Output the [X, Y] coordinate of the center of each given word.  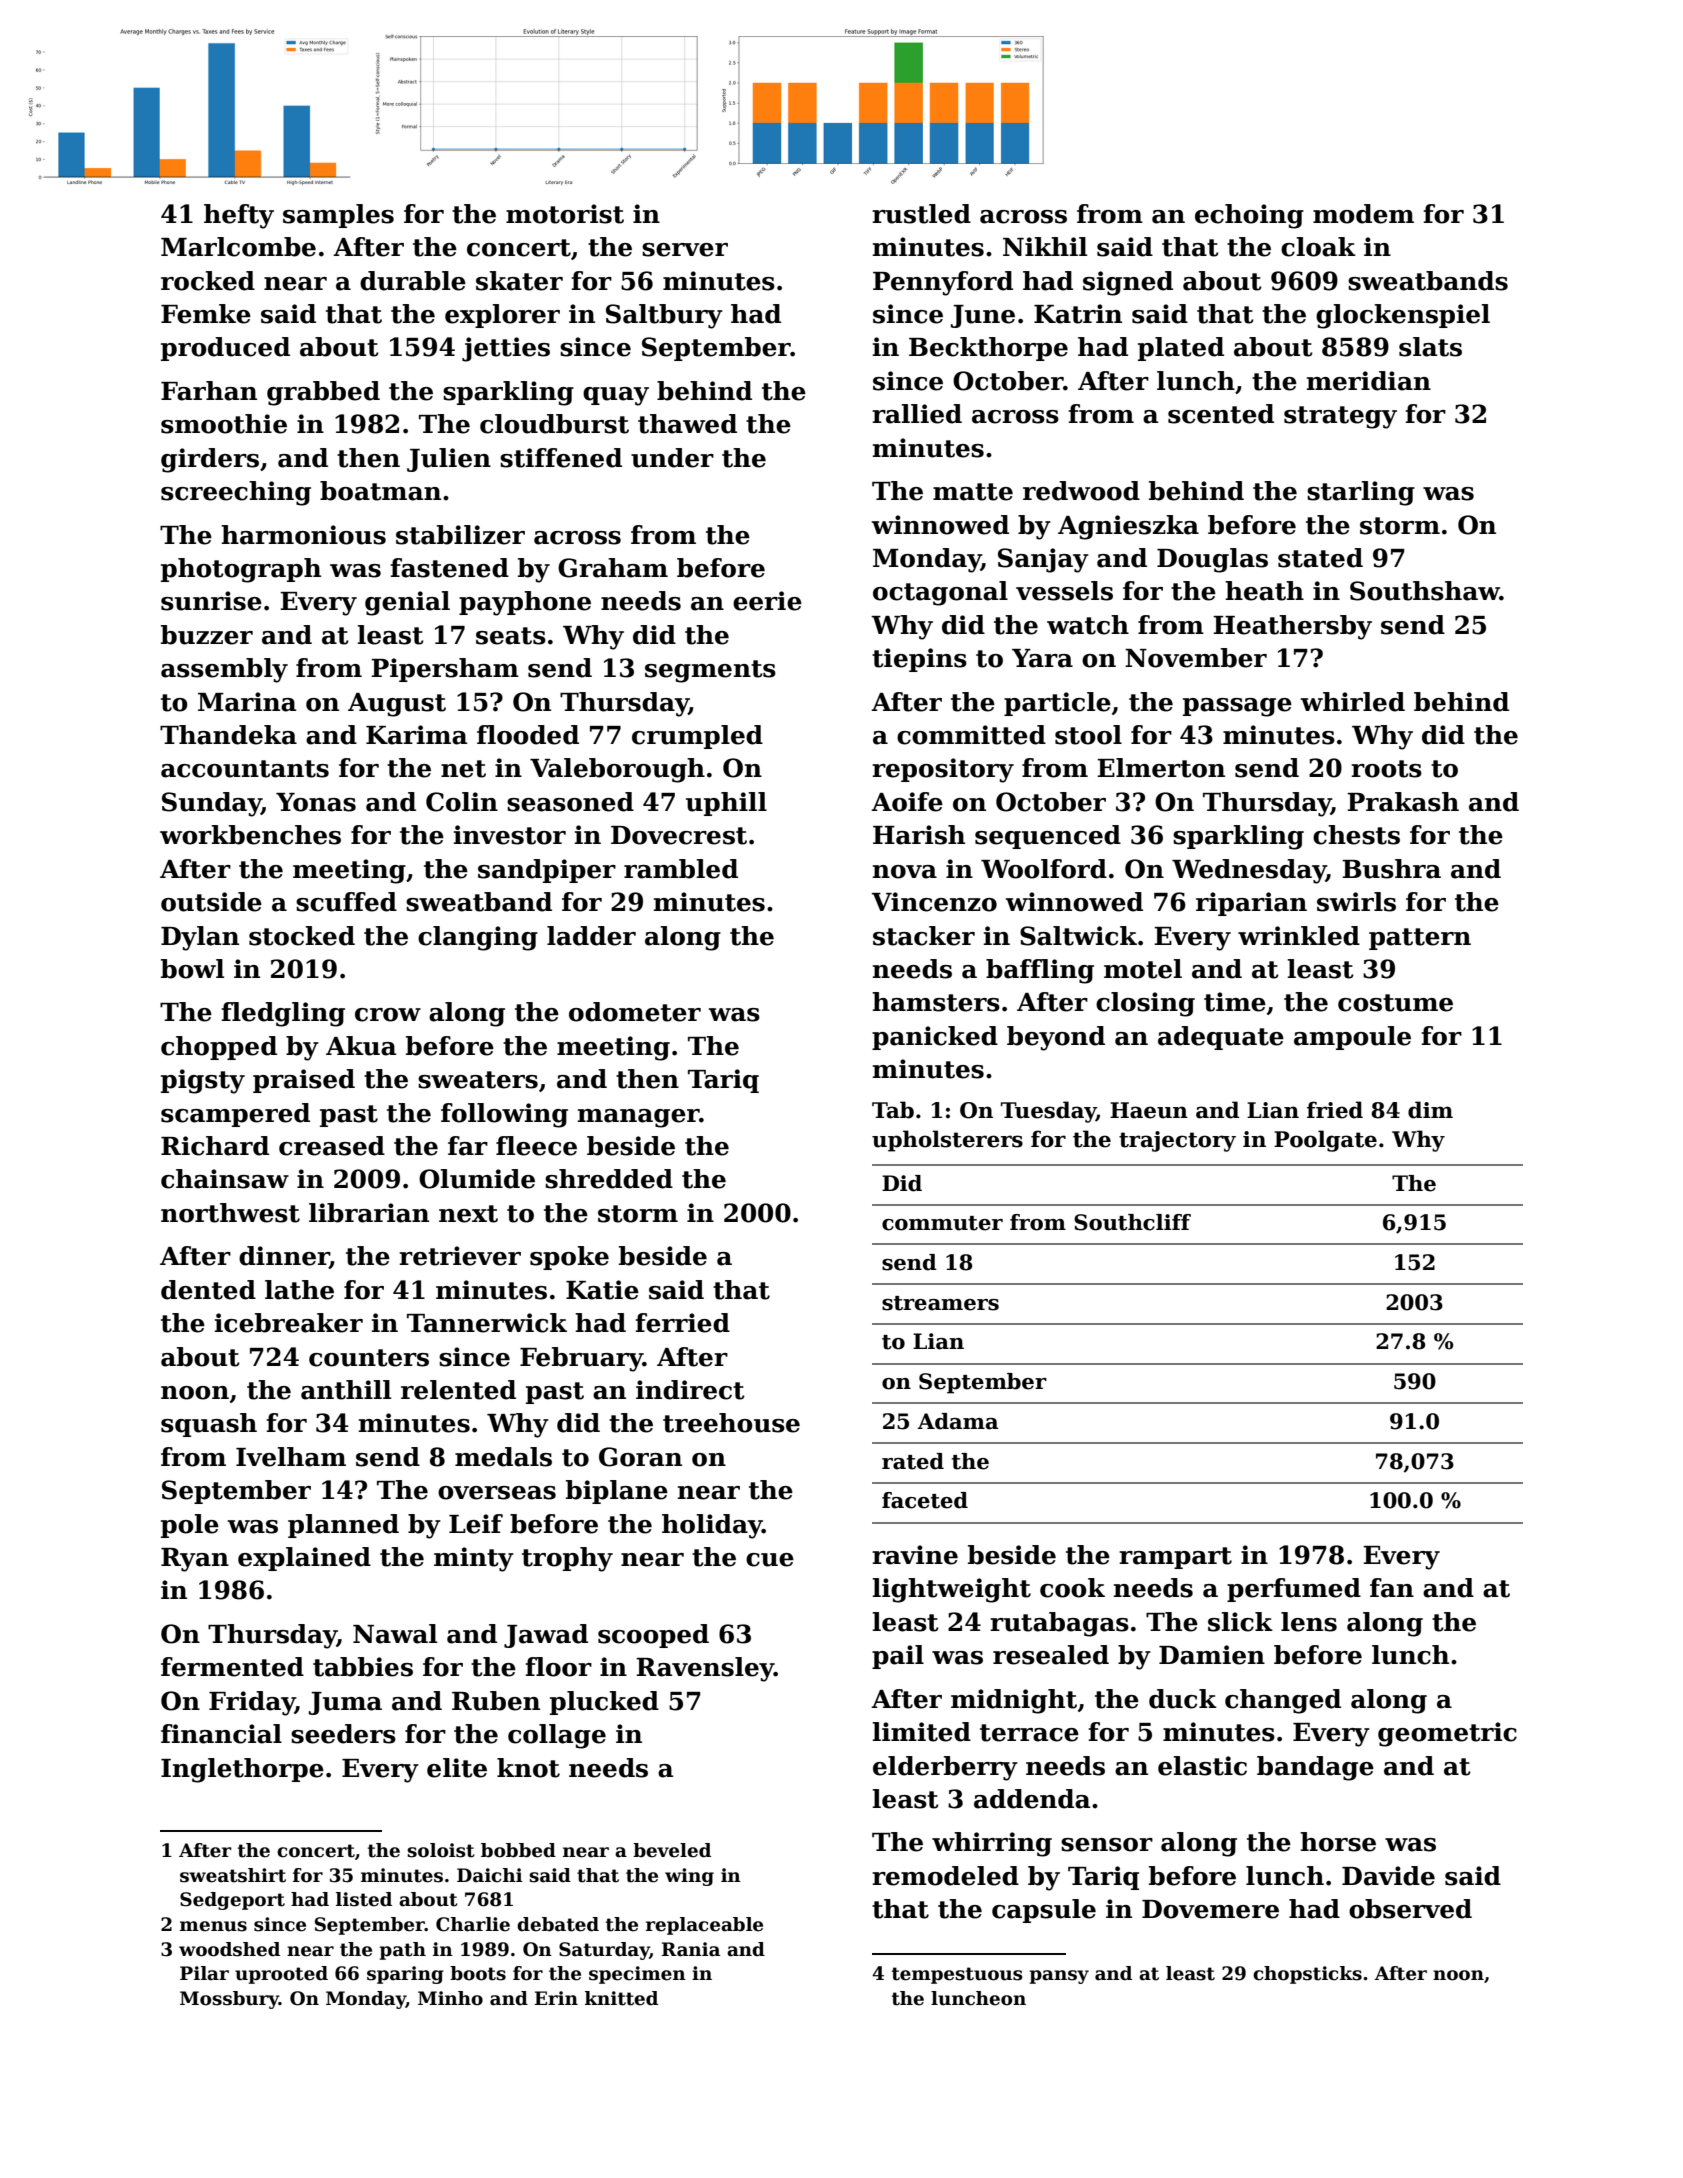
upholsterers [947, 1141]
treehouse [731, 1423]
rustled [921, 214]
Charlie [473, 1924]
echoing [1249, 216]
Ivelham [291, 1457]
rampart [1175, 1558]
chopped [219, 1048]
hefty [239, 216]
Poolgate [1325, 1141]
